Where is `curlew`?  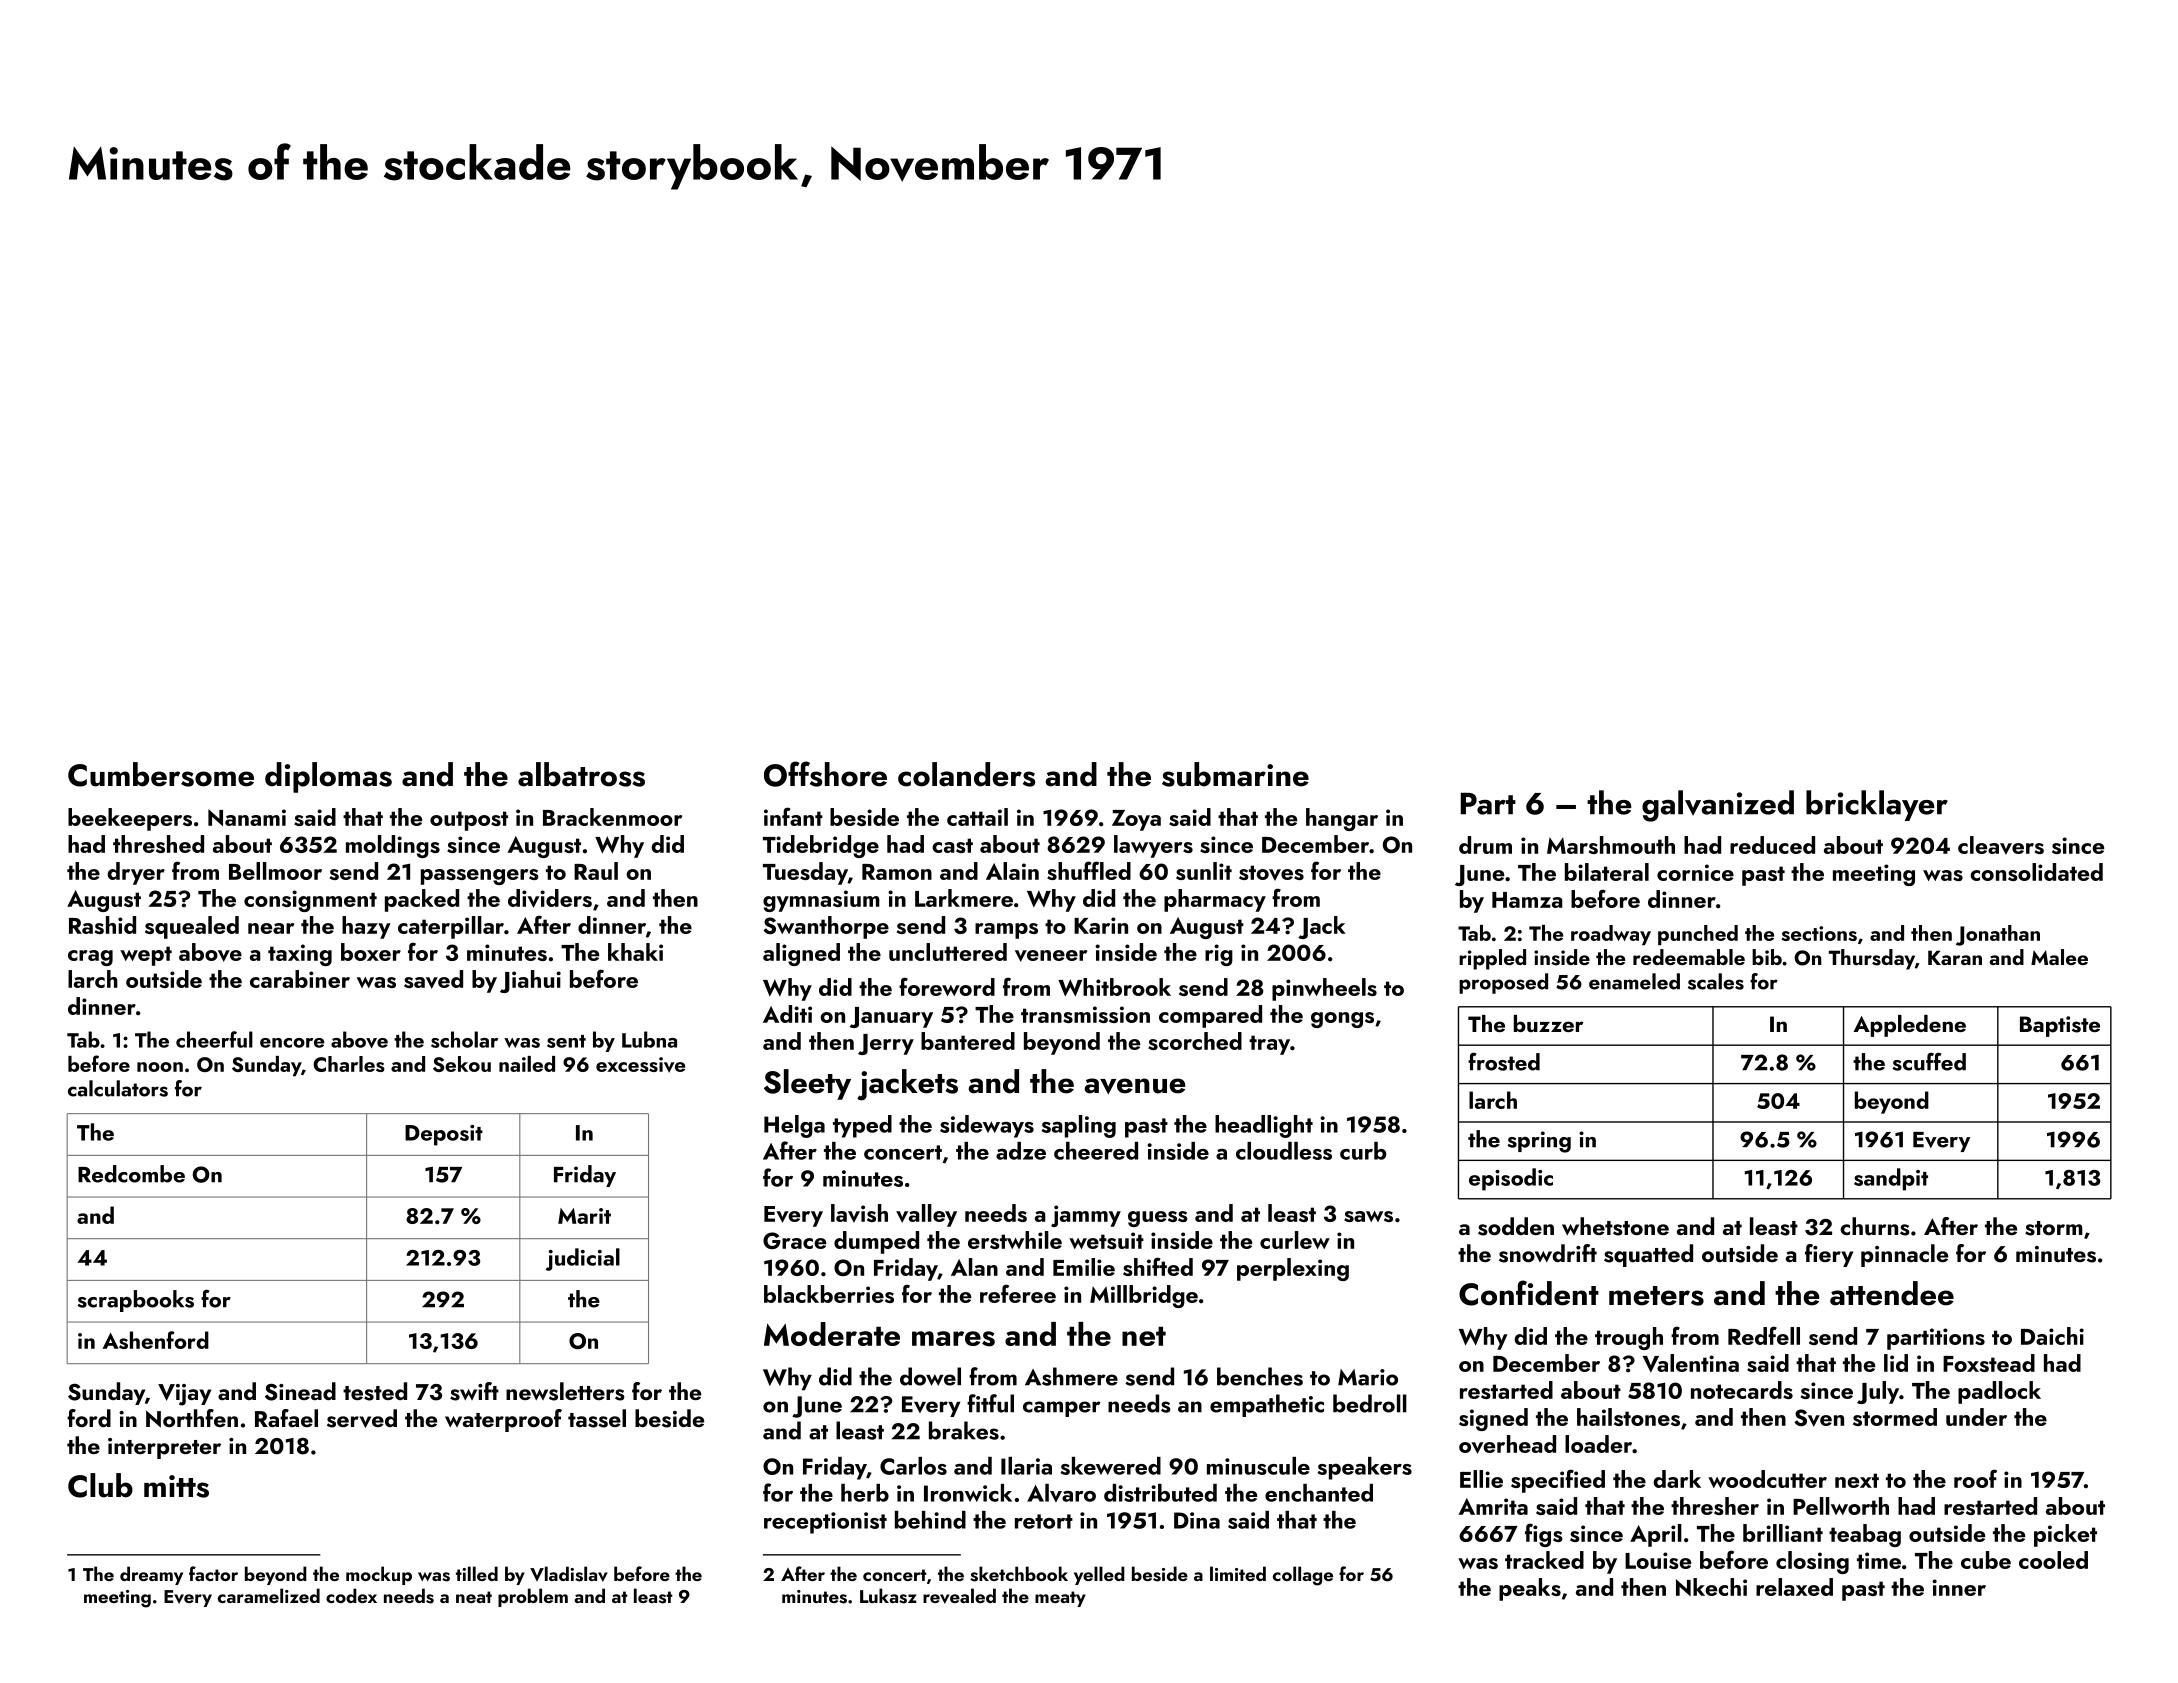
curlew is located at coordinates (1295, 1240).
